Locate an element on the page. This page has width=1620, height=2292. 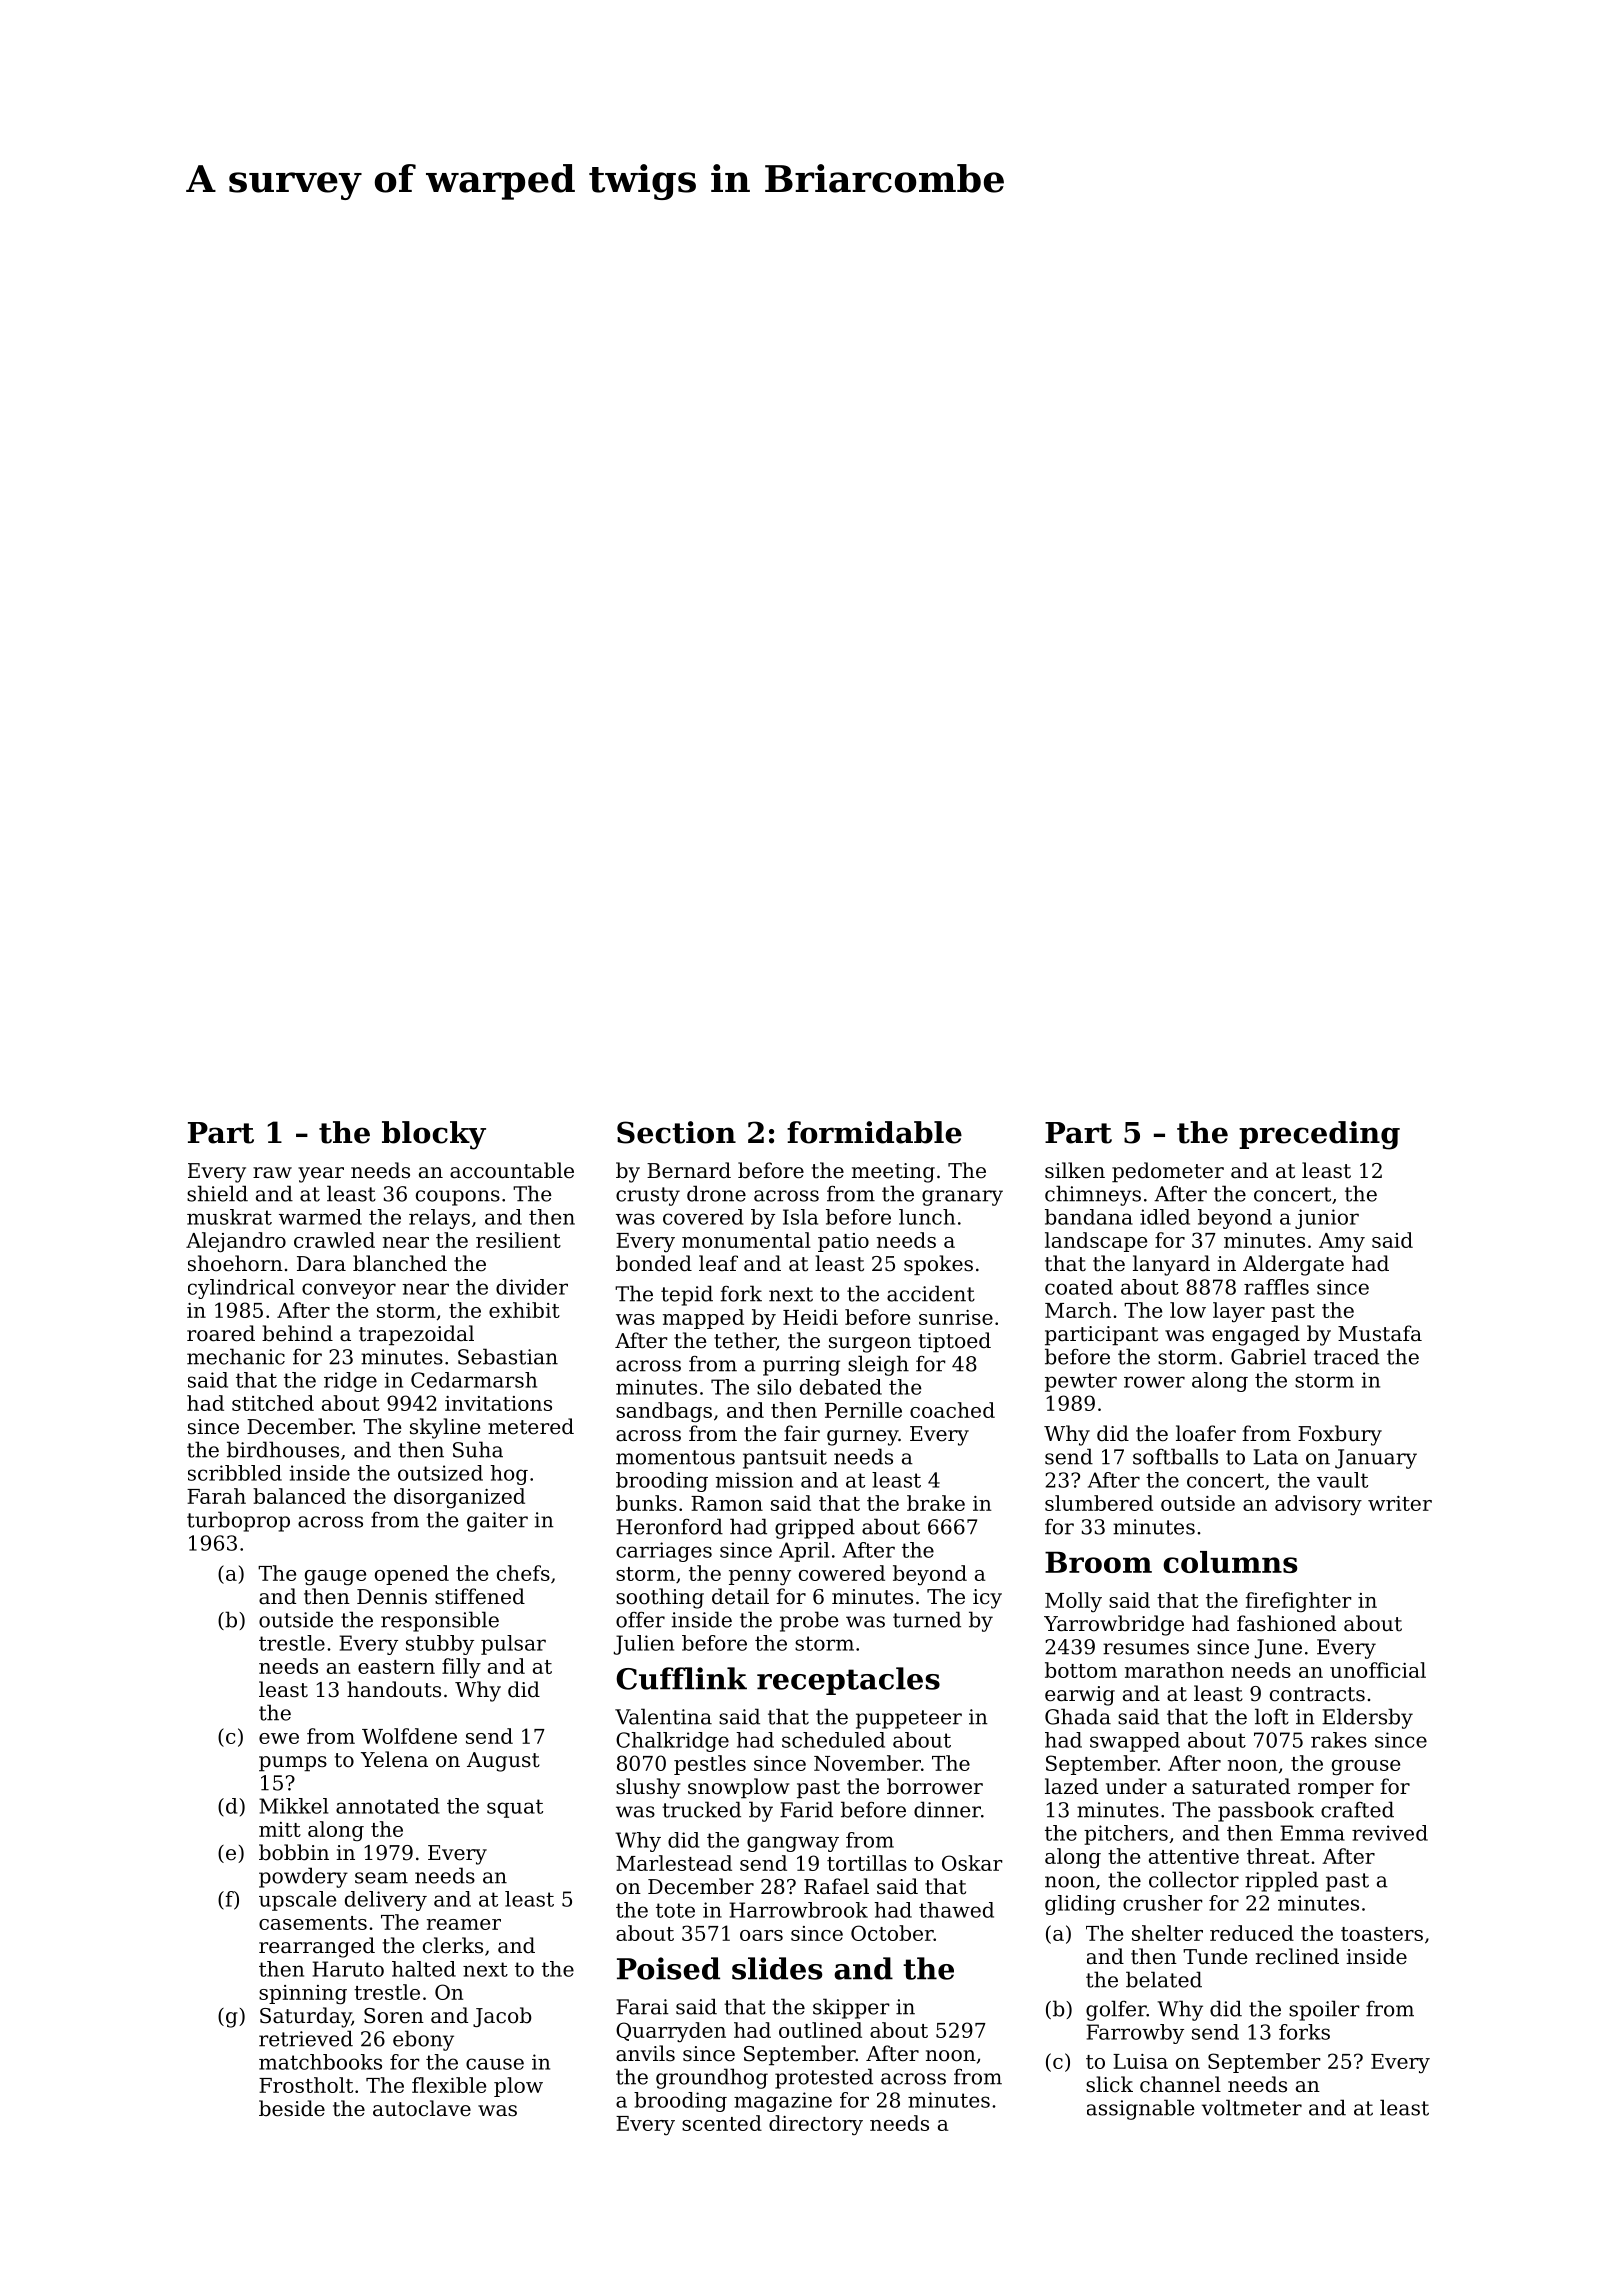
beside is located at coordinates (292, 2108).
